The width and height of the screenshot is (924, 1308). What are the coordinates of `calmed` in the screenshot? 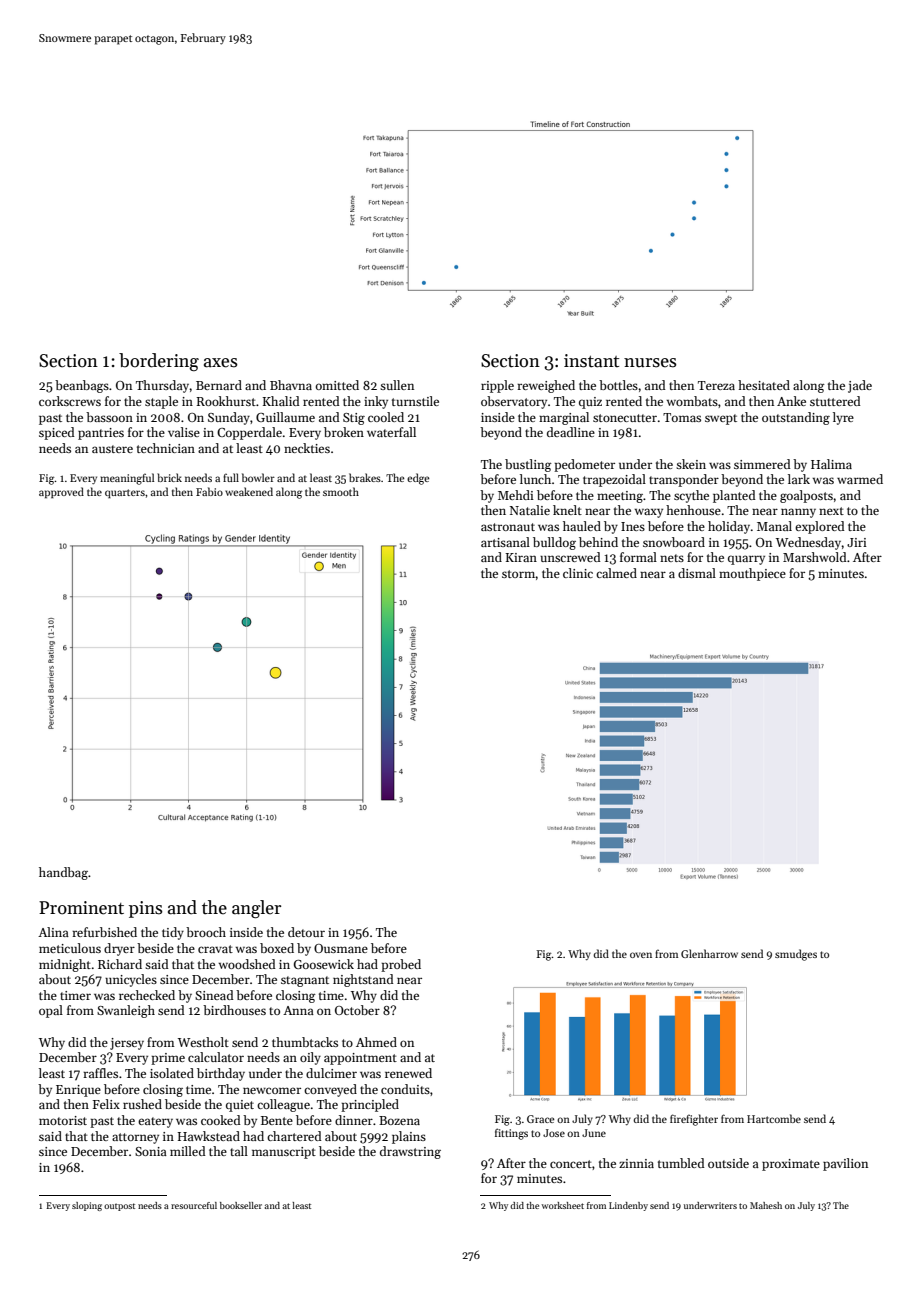 It's located at (616, 573).
